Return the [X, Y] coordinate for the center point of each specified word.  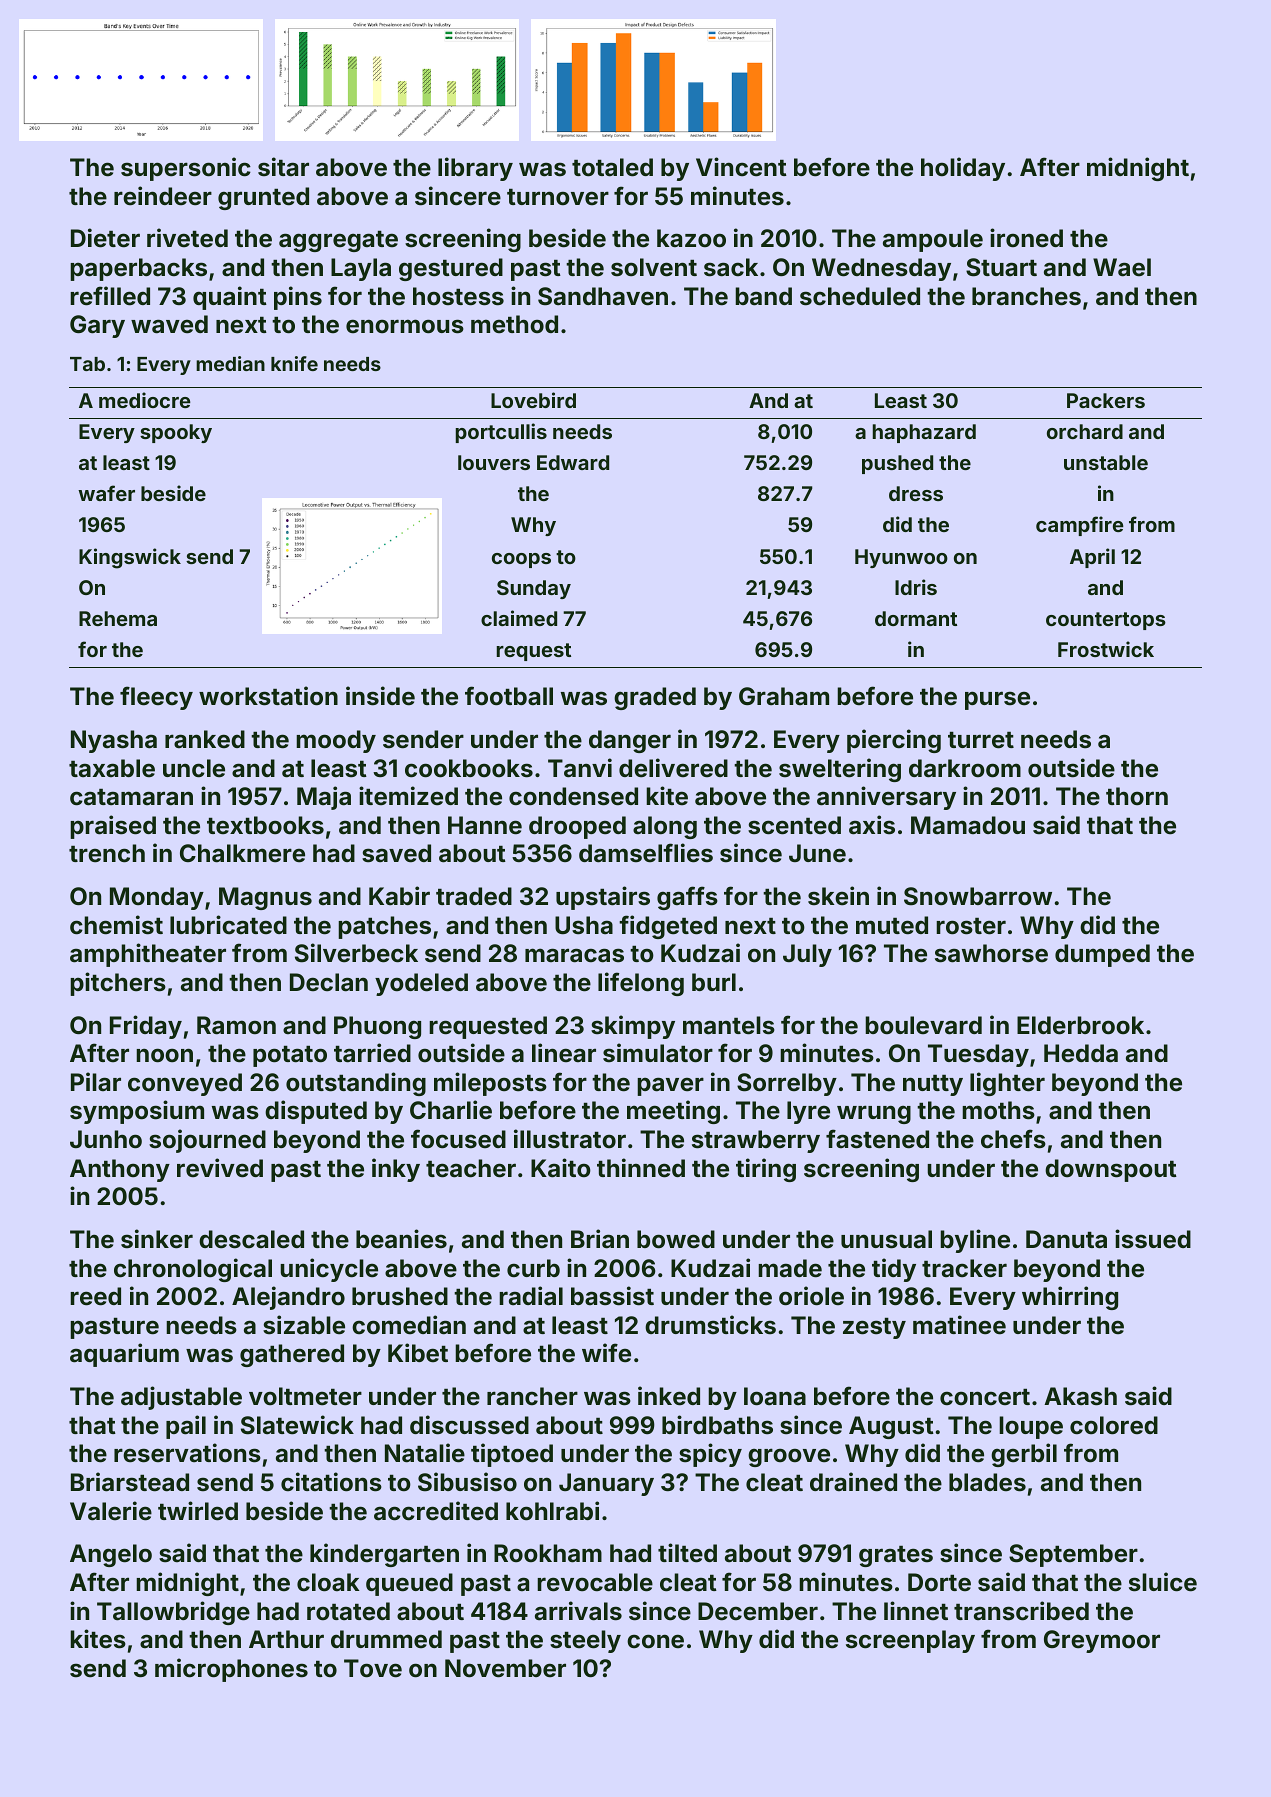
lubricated [228, 925]
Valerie [111, 1511]
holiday [963, 169]
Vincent [741, 167]
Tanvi [580, 768]
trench [107, 853]
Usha [584, 925]
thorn [1137, 796]
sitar [283, 167]
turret [981, 740]
